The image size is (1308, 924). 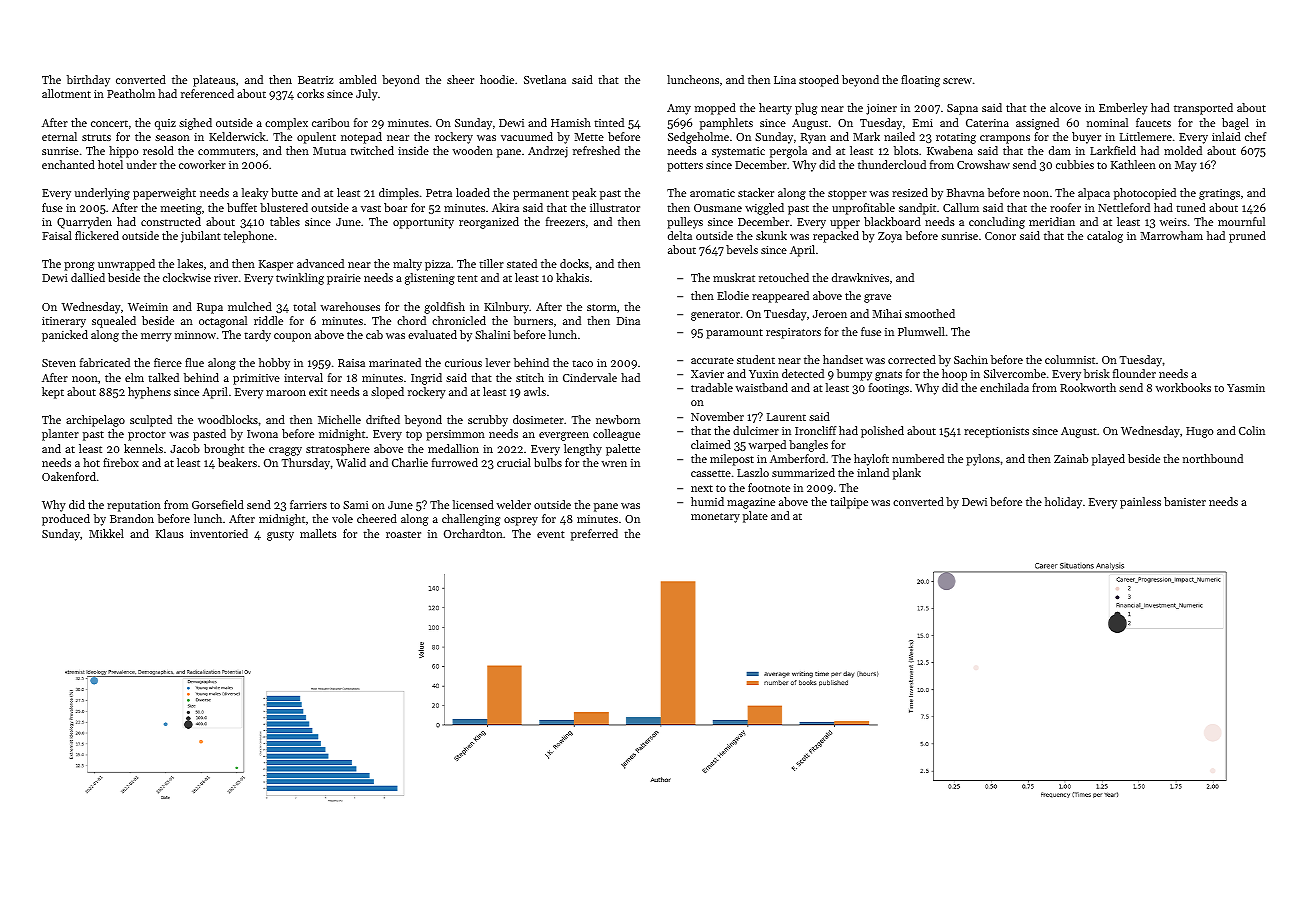 I want to click on merry, so click(x=156, y=337).
